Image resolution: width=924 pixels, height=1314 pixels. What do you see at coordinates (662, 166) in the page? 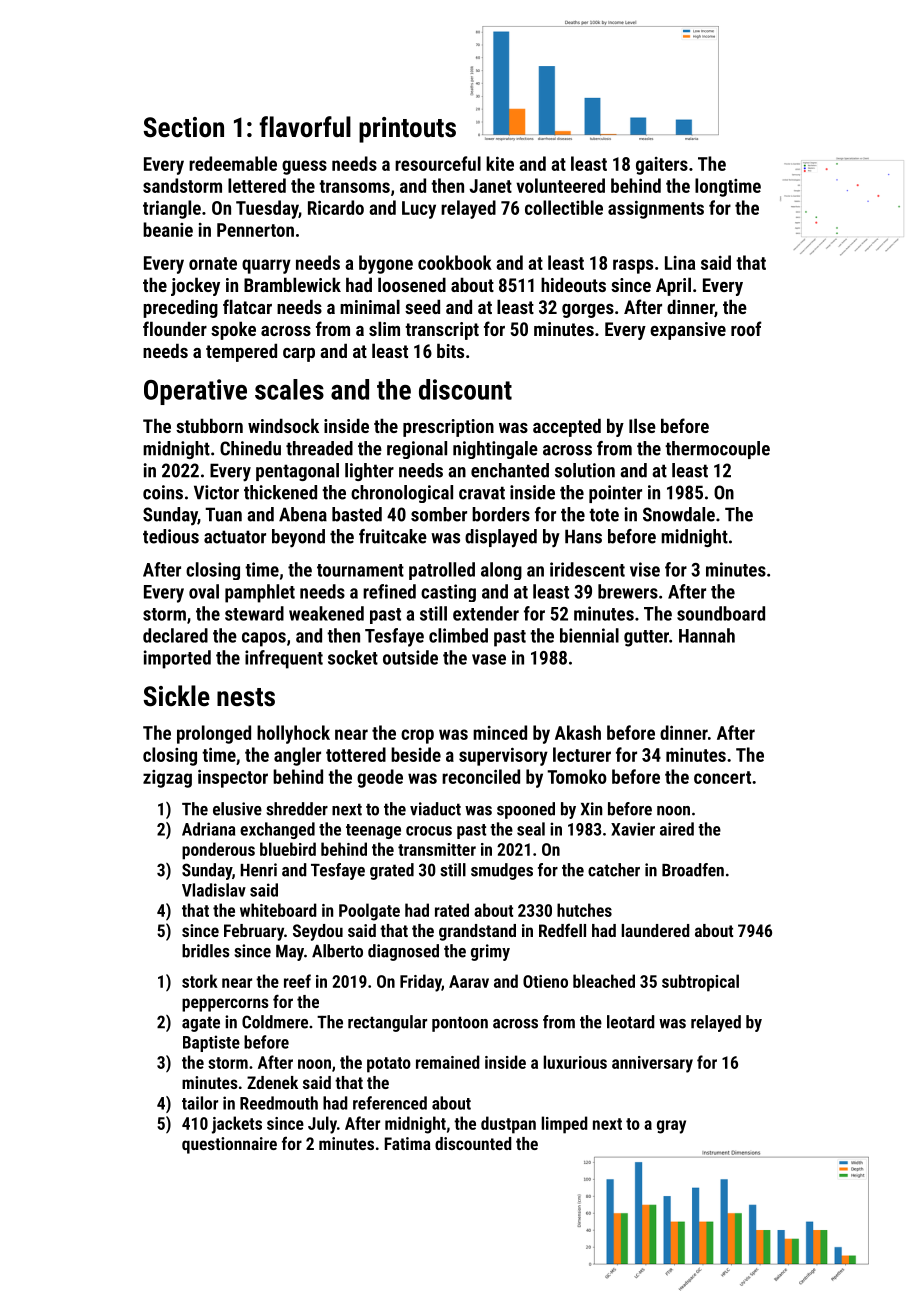
I see `gaiters` at bounding box center [662, 166].
